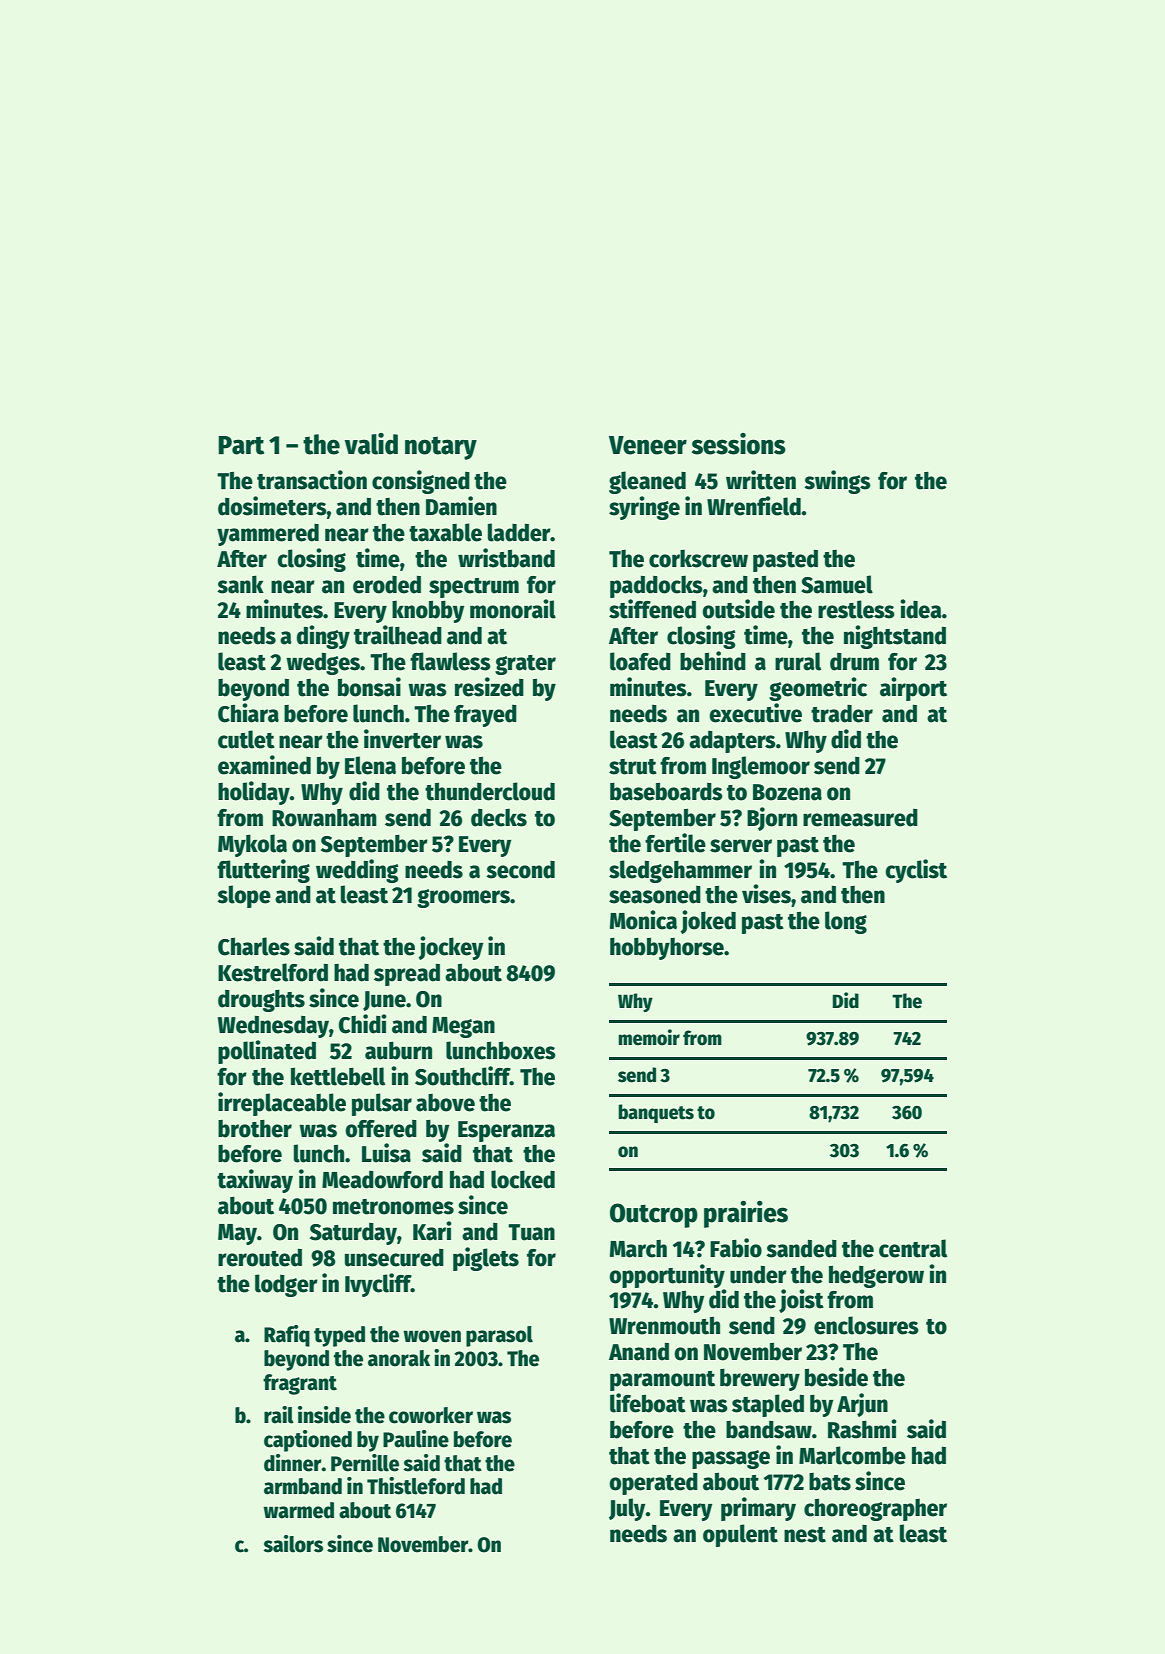  Describe the element at coordinates (293, 1544) in the screenshot. I see `sailors` at that location.
